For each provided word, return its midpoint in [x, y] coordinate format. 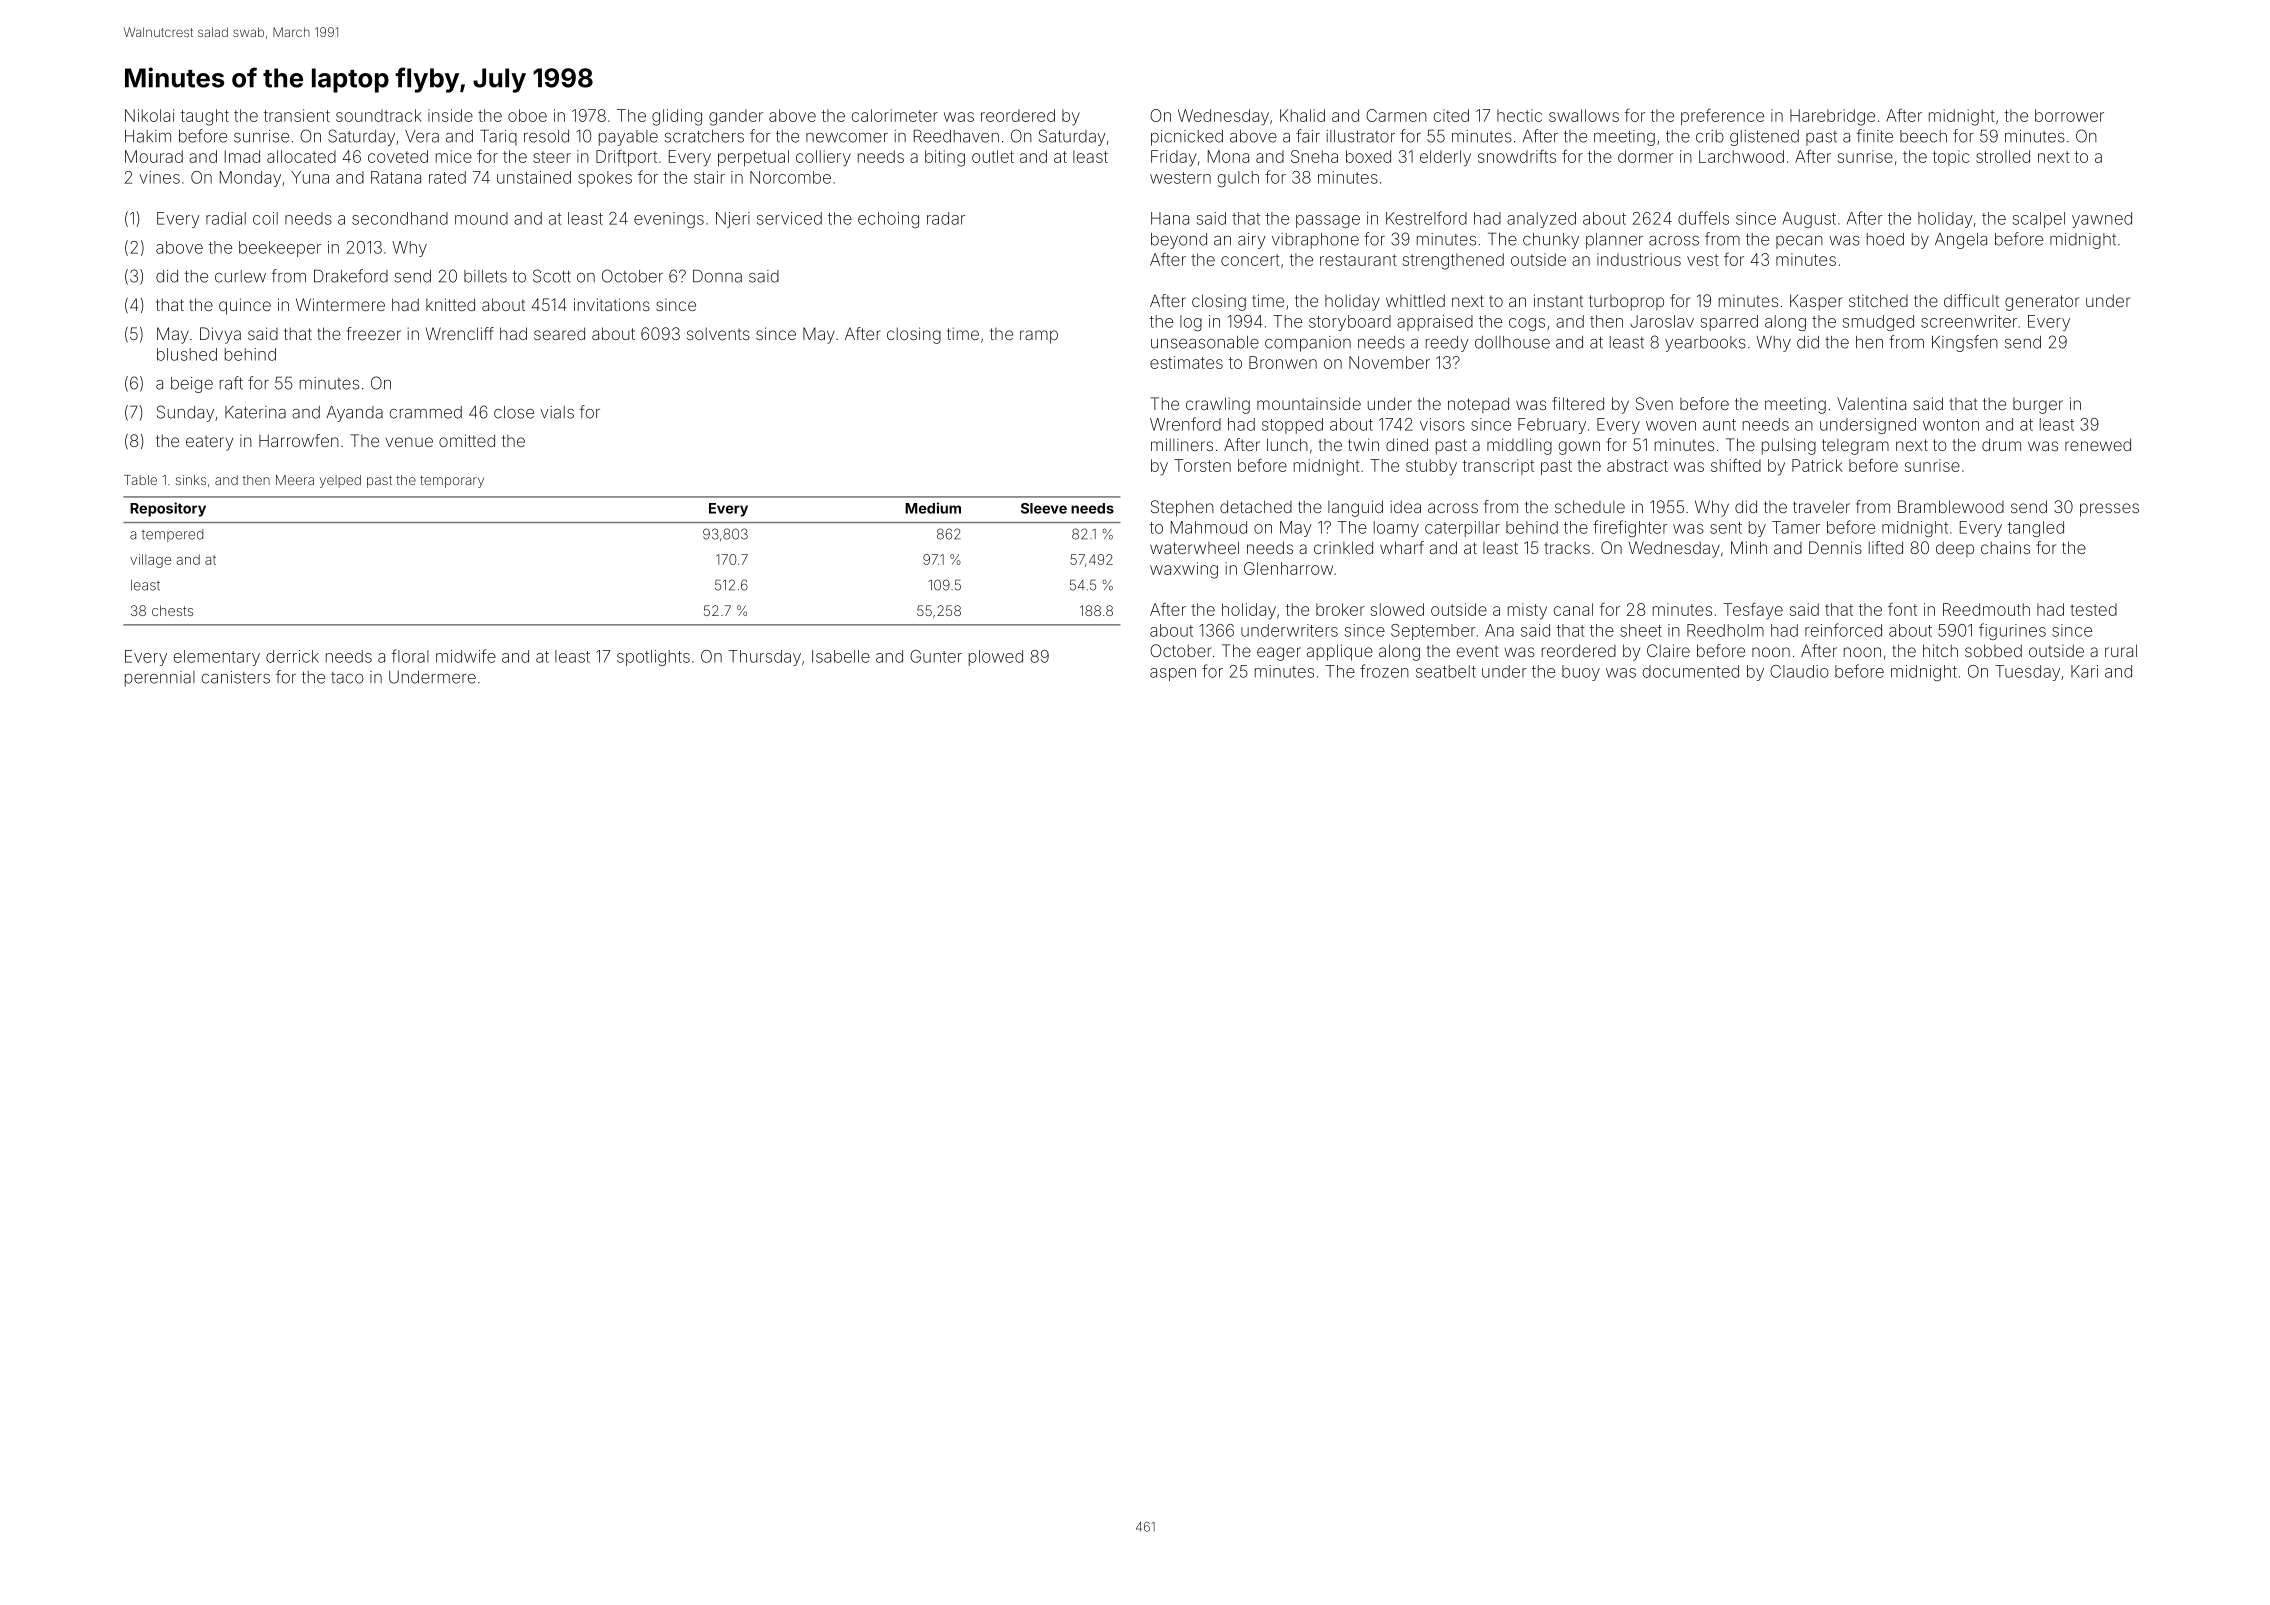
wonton [1951, 425]
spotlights [653, 658]
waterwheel [1194, 547]
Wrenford [1185, 424]
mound [481, 218]
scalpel [2038, 220]
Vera [422, 136]
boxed [1368, 156]
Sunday [185, 413]
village [150, 561]
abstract [1637, 465]
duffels [1703, 218]
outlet [993, 156]
